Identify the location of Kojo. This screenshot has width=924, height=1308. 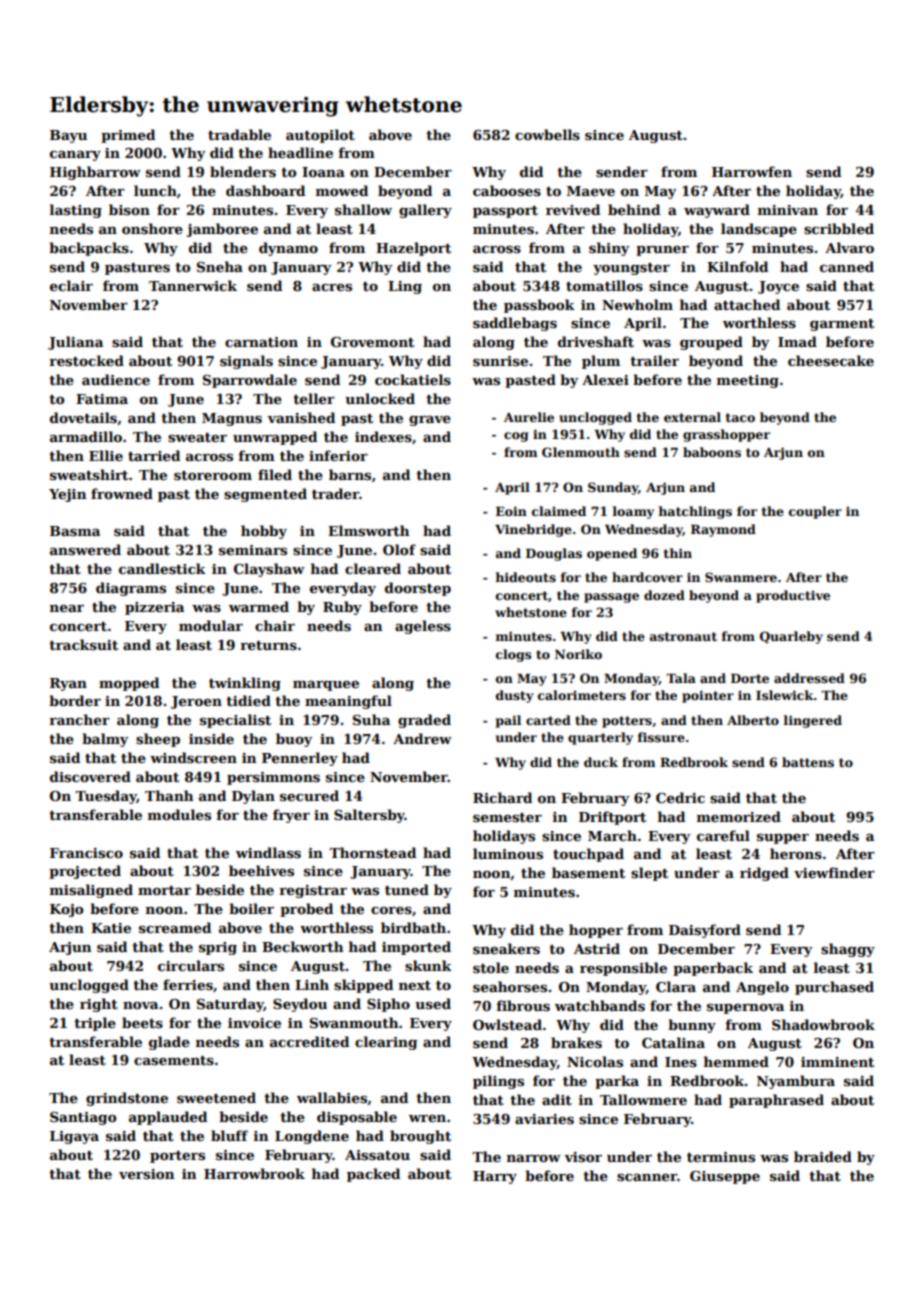
(67, 910).
